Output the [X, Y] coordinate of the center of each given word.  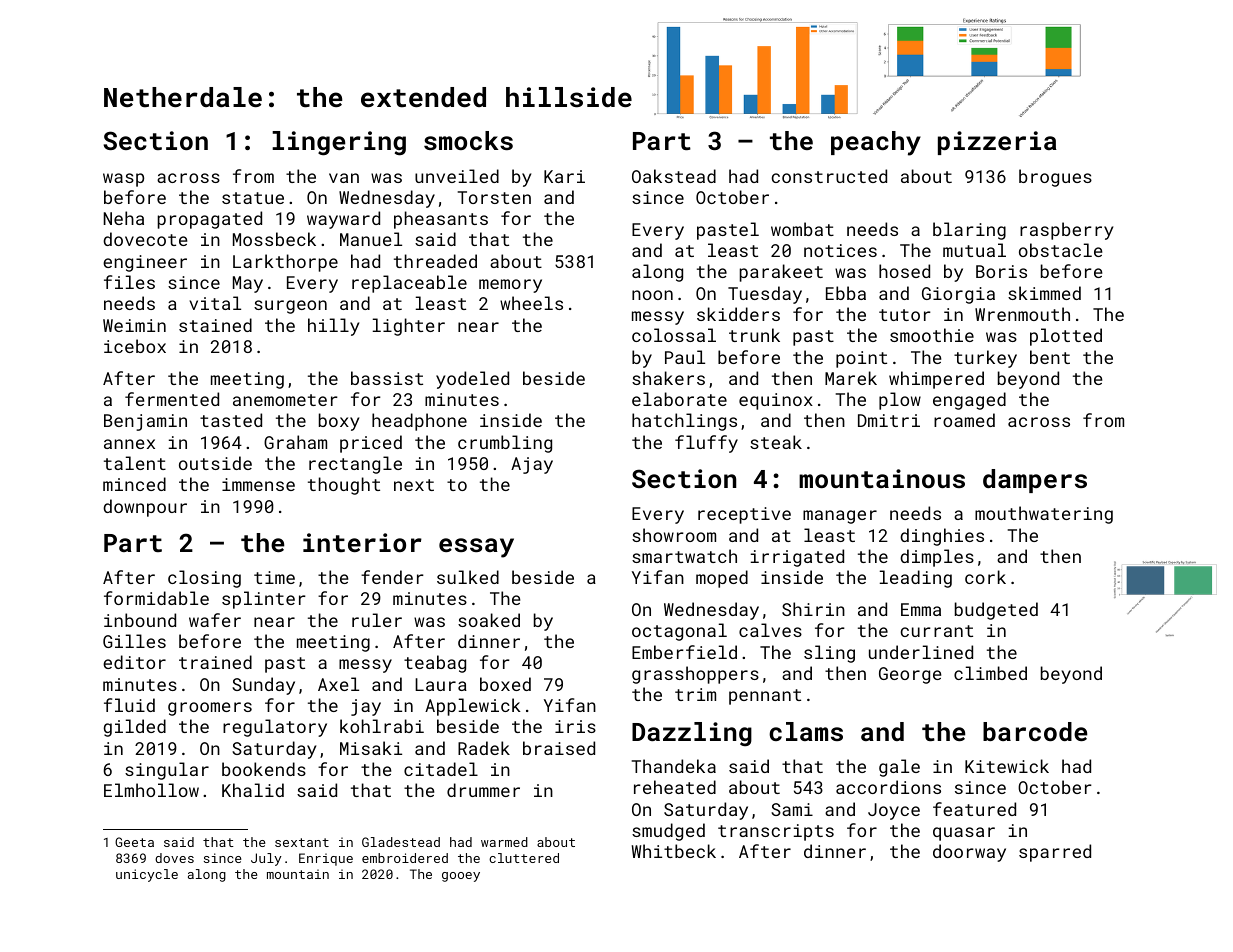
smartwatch [684, 556]
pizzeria [997, 143]
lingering [339, 143]
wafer [215, 620]
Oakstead [674, 176]
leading [916, 579]
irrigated [797, 558]
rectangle [355, 465]
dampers [1035, 481]
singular [167, 771]
